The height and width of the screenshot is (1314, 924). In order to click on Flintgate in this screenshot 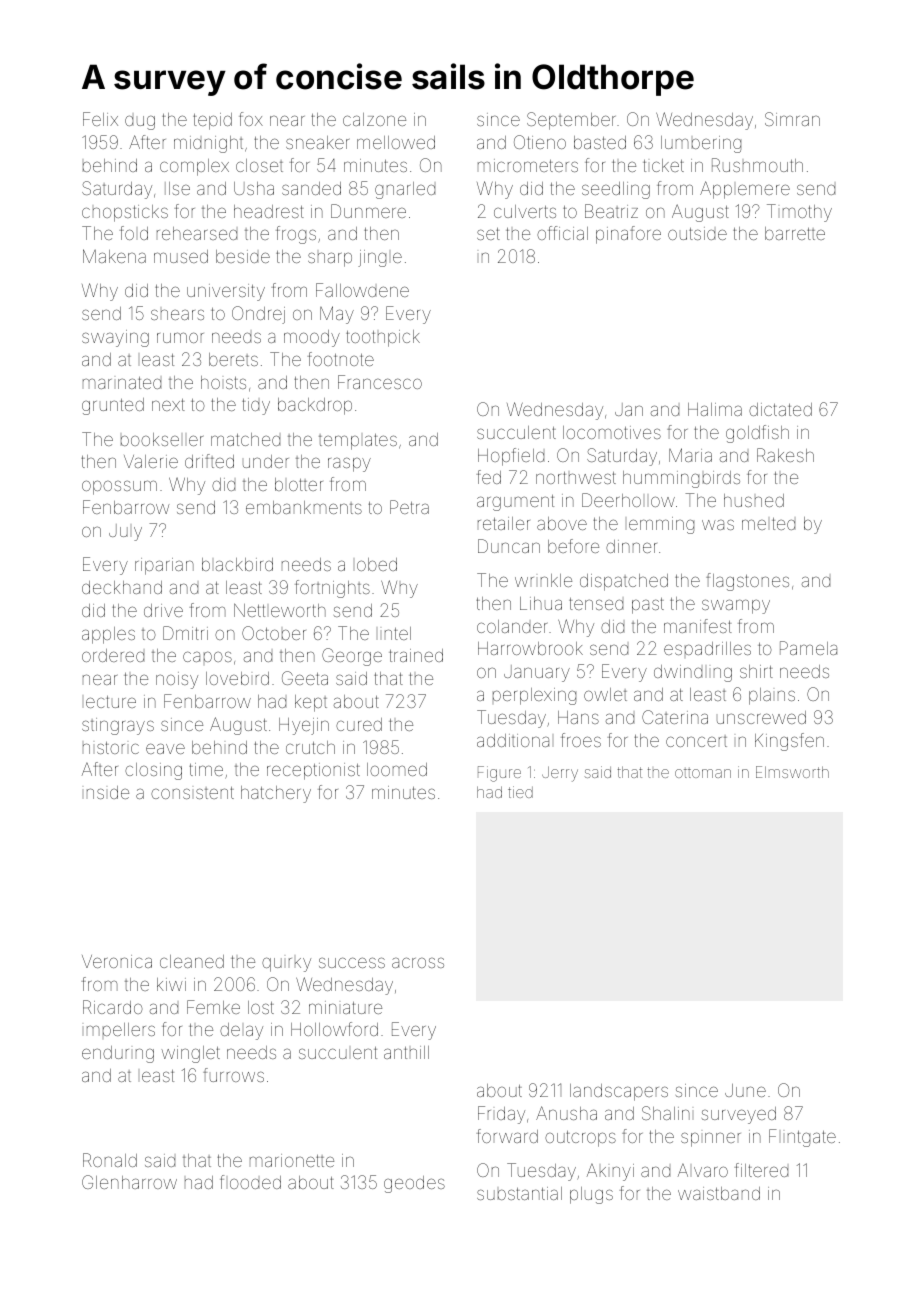, I will do `click(802, 1138)`.
